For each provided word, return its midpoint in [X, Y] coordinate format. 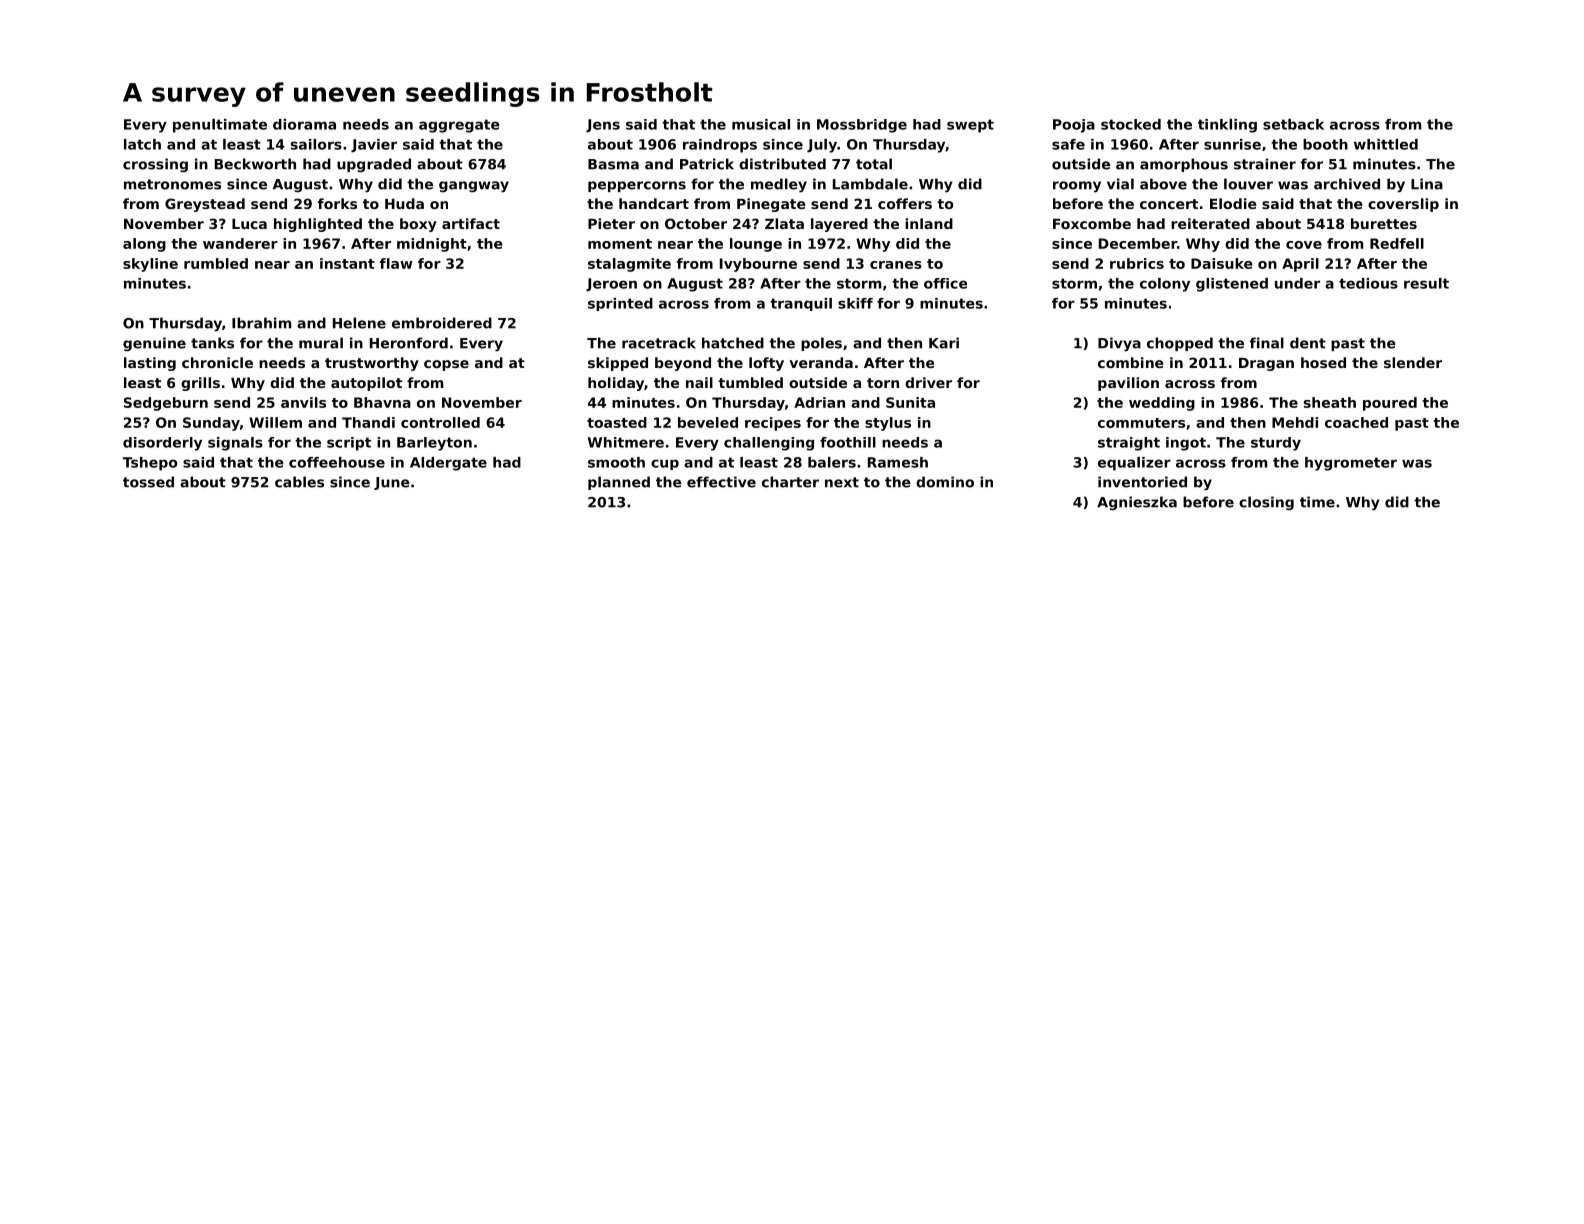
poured [1390, 404]
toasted [617, 422]
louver [1248, 184]
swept [970, 126]
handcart [654, 203]
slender [1413, 362]
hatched [733, 343]
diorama [304, 124]
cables [299, 482]
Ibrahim [261, 323]
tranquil [801, 304]
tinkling [1227, 126]
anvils [303, 402]
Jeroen [611, 285]
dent [1308, 343]
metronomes [172, 184]
